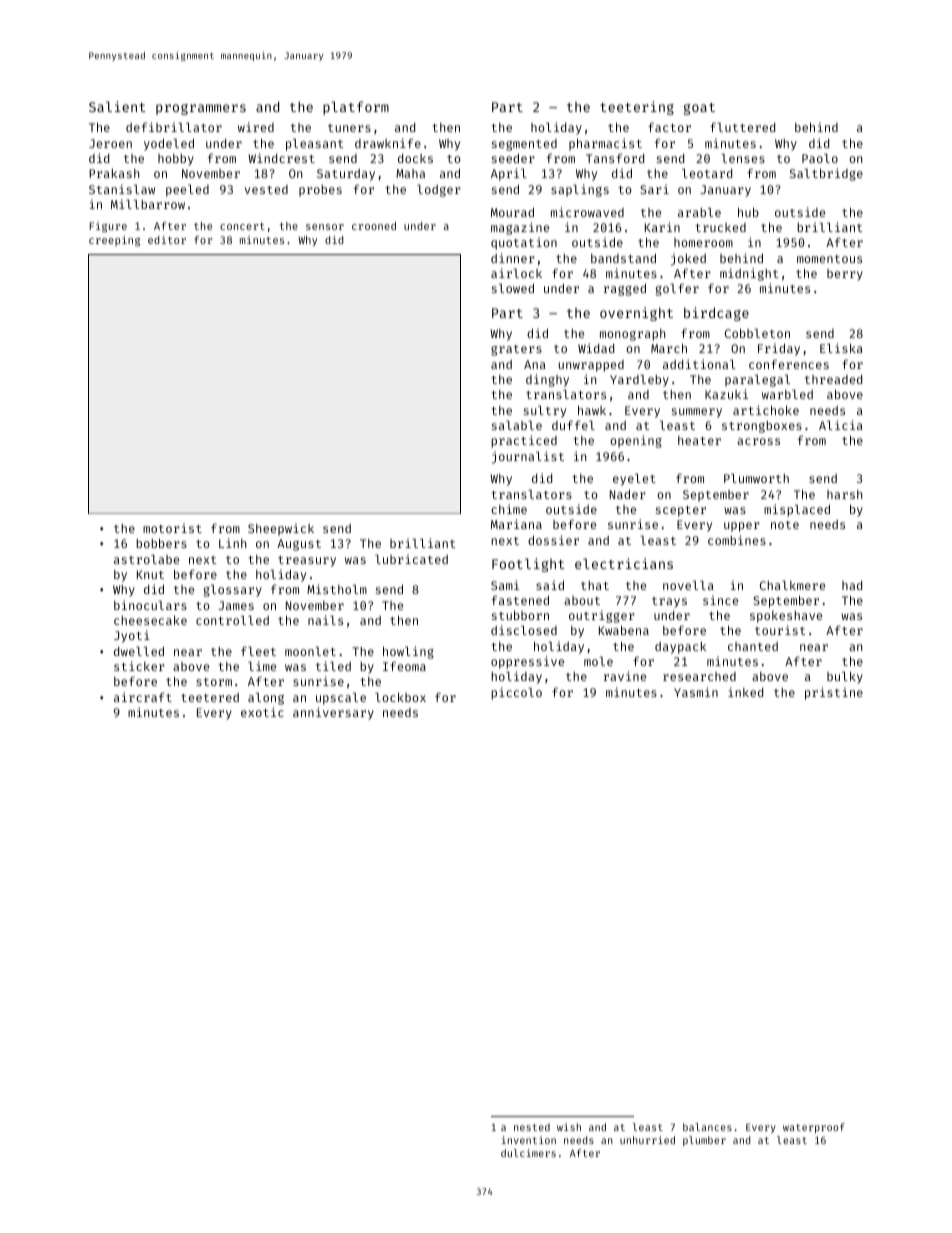  What do you see at coordinates (528, 1153) in the screenshot?
I see `dulcimers` at bounding box center [528, 1153].
